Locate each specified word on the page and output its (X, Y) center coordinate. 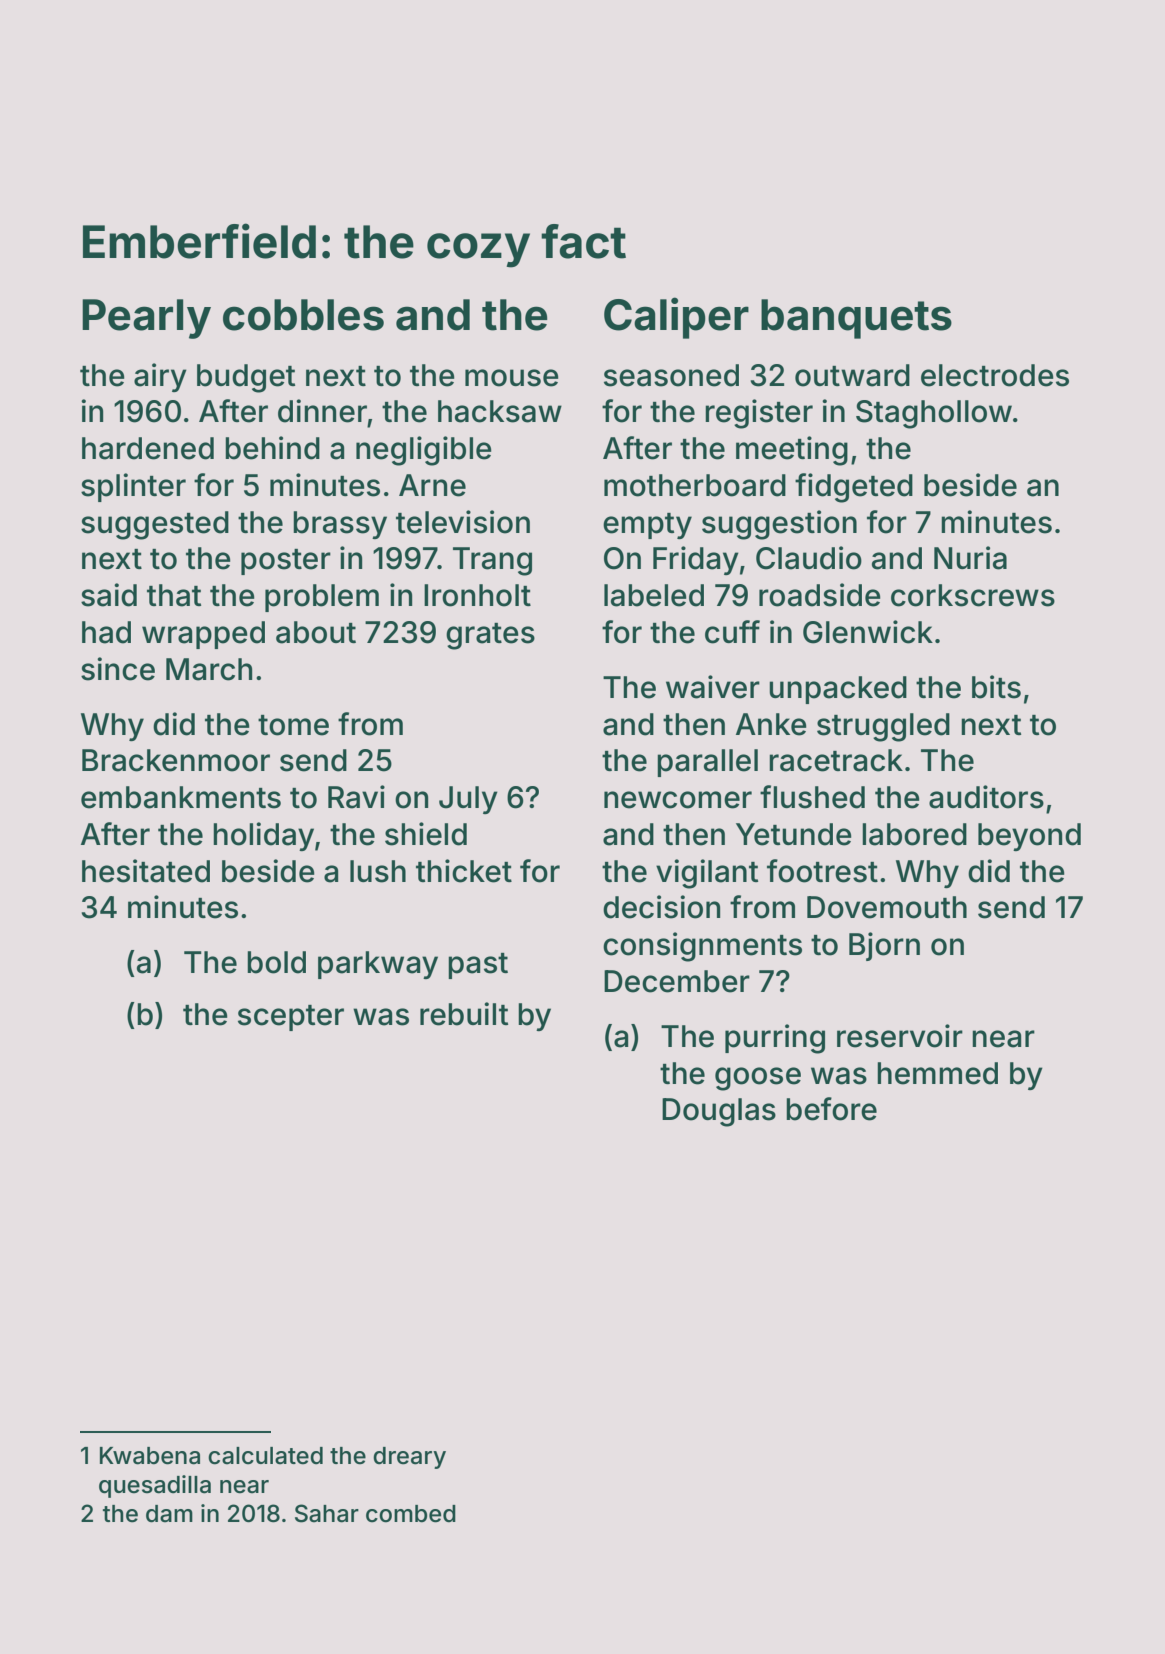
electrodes (995, 375)
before (831, 1109)
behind (272, 448)
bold (276, 962)
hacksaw (500, 411)
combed (411, 1514)
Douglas (719, 1112)
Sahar (327, 1513)
